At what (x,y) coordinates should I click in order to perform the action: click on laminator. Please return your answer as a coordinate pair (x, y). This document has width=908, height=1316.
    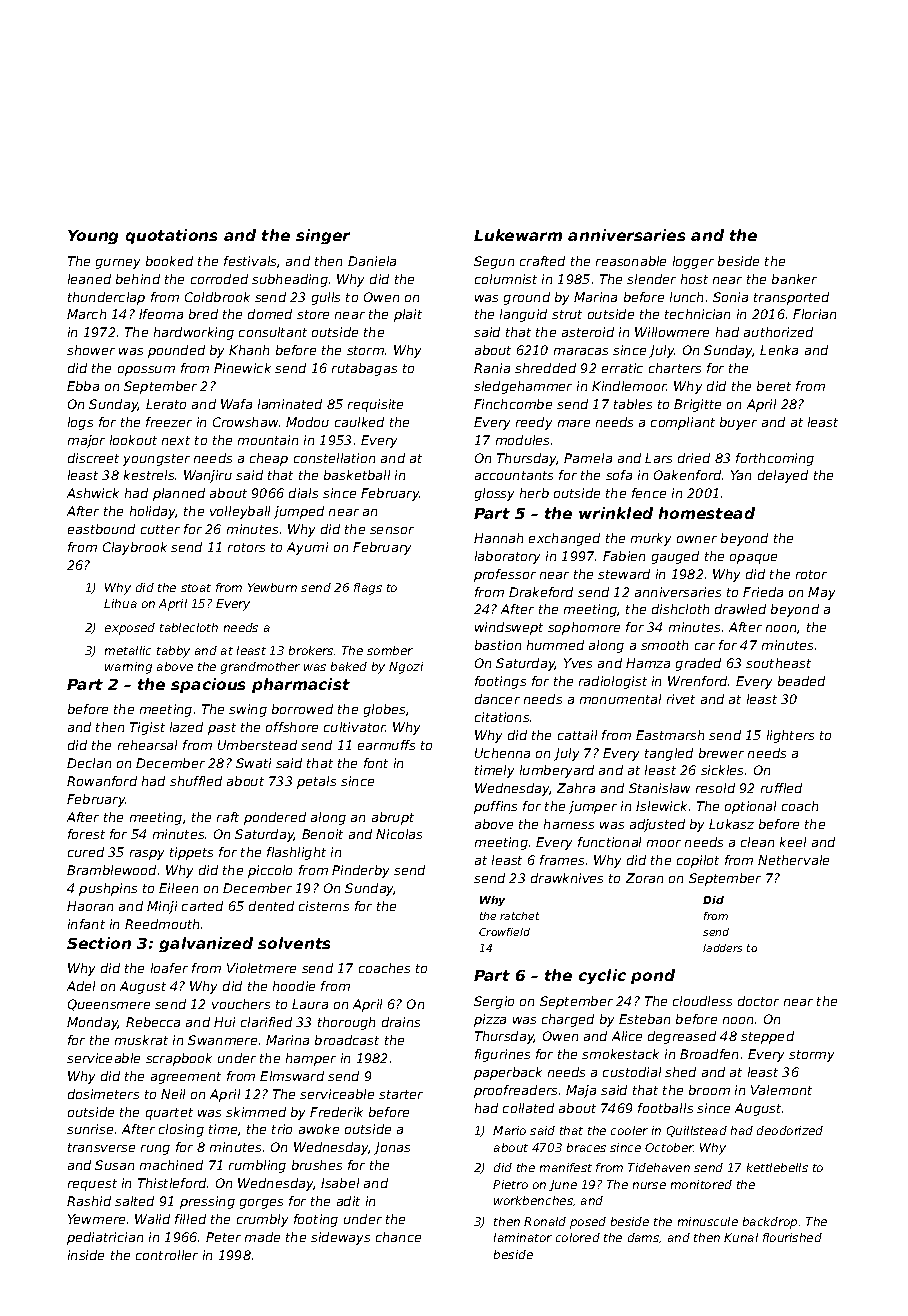
    Looking at the image, I should click on (523, 1237).
